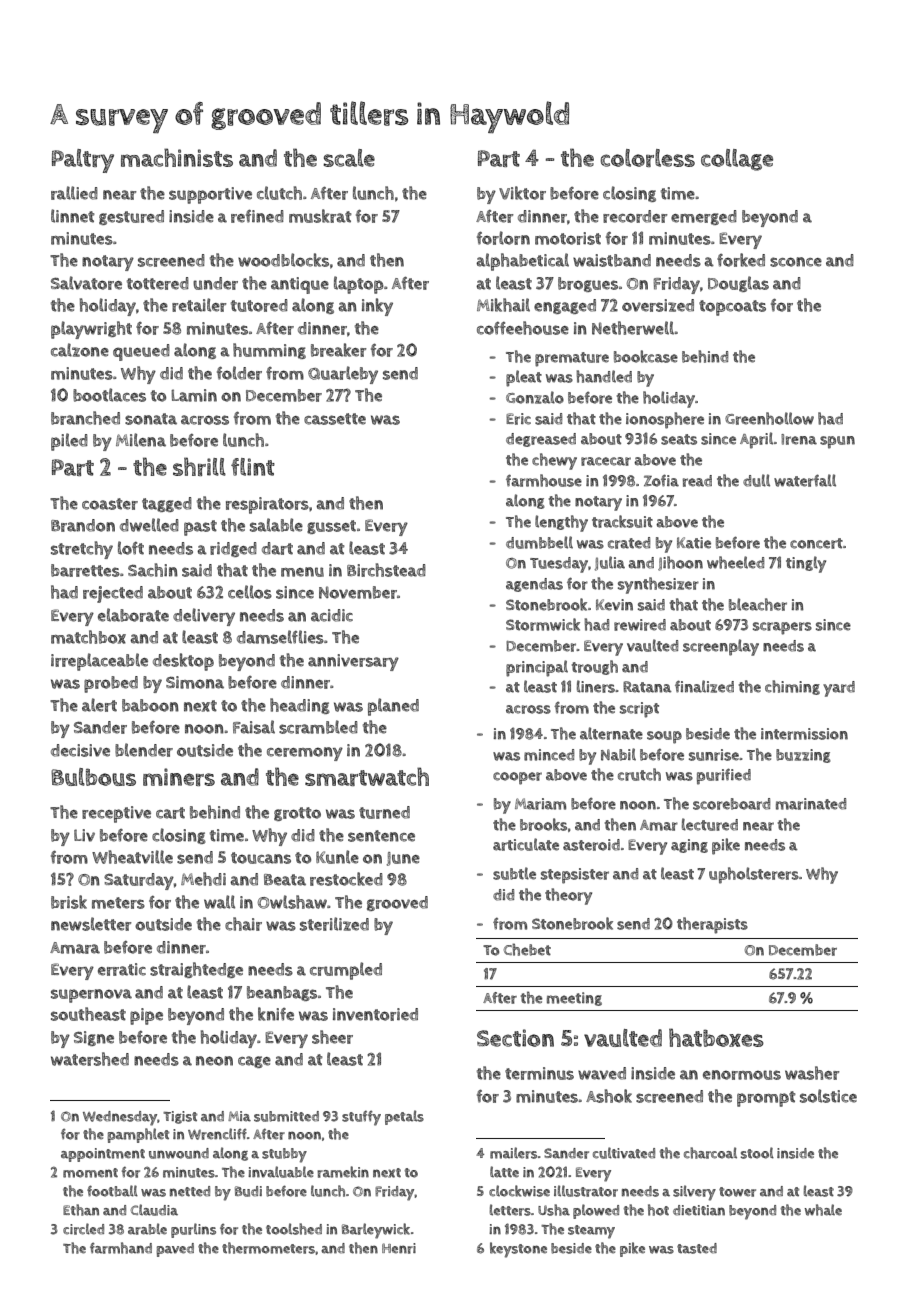  Describe the element at coordinates (343, 375) in the image. I see `Quarleby` at that location.
